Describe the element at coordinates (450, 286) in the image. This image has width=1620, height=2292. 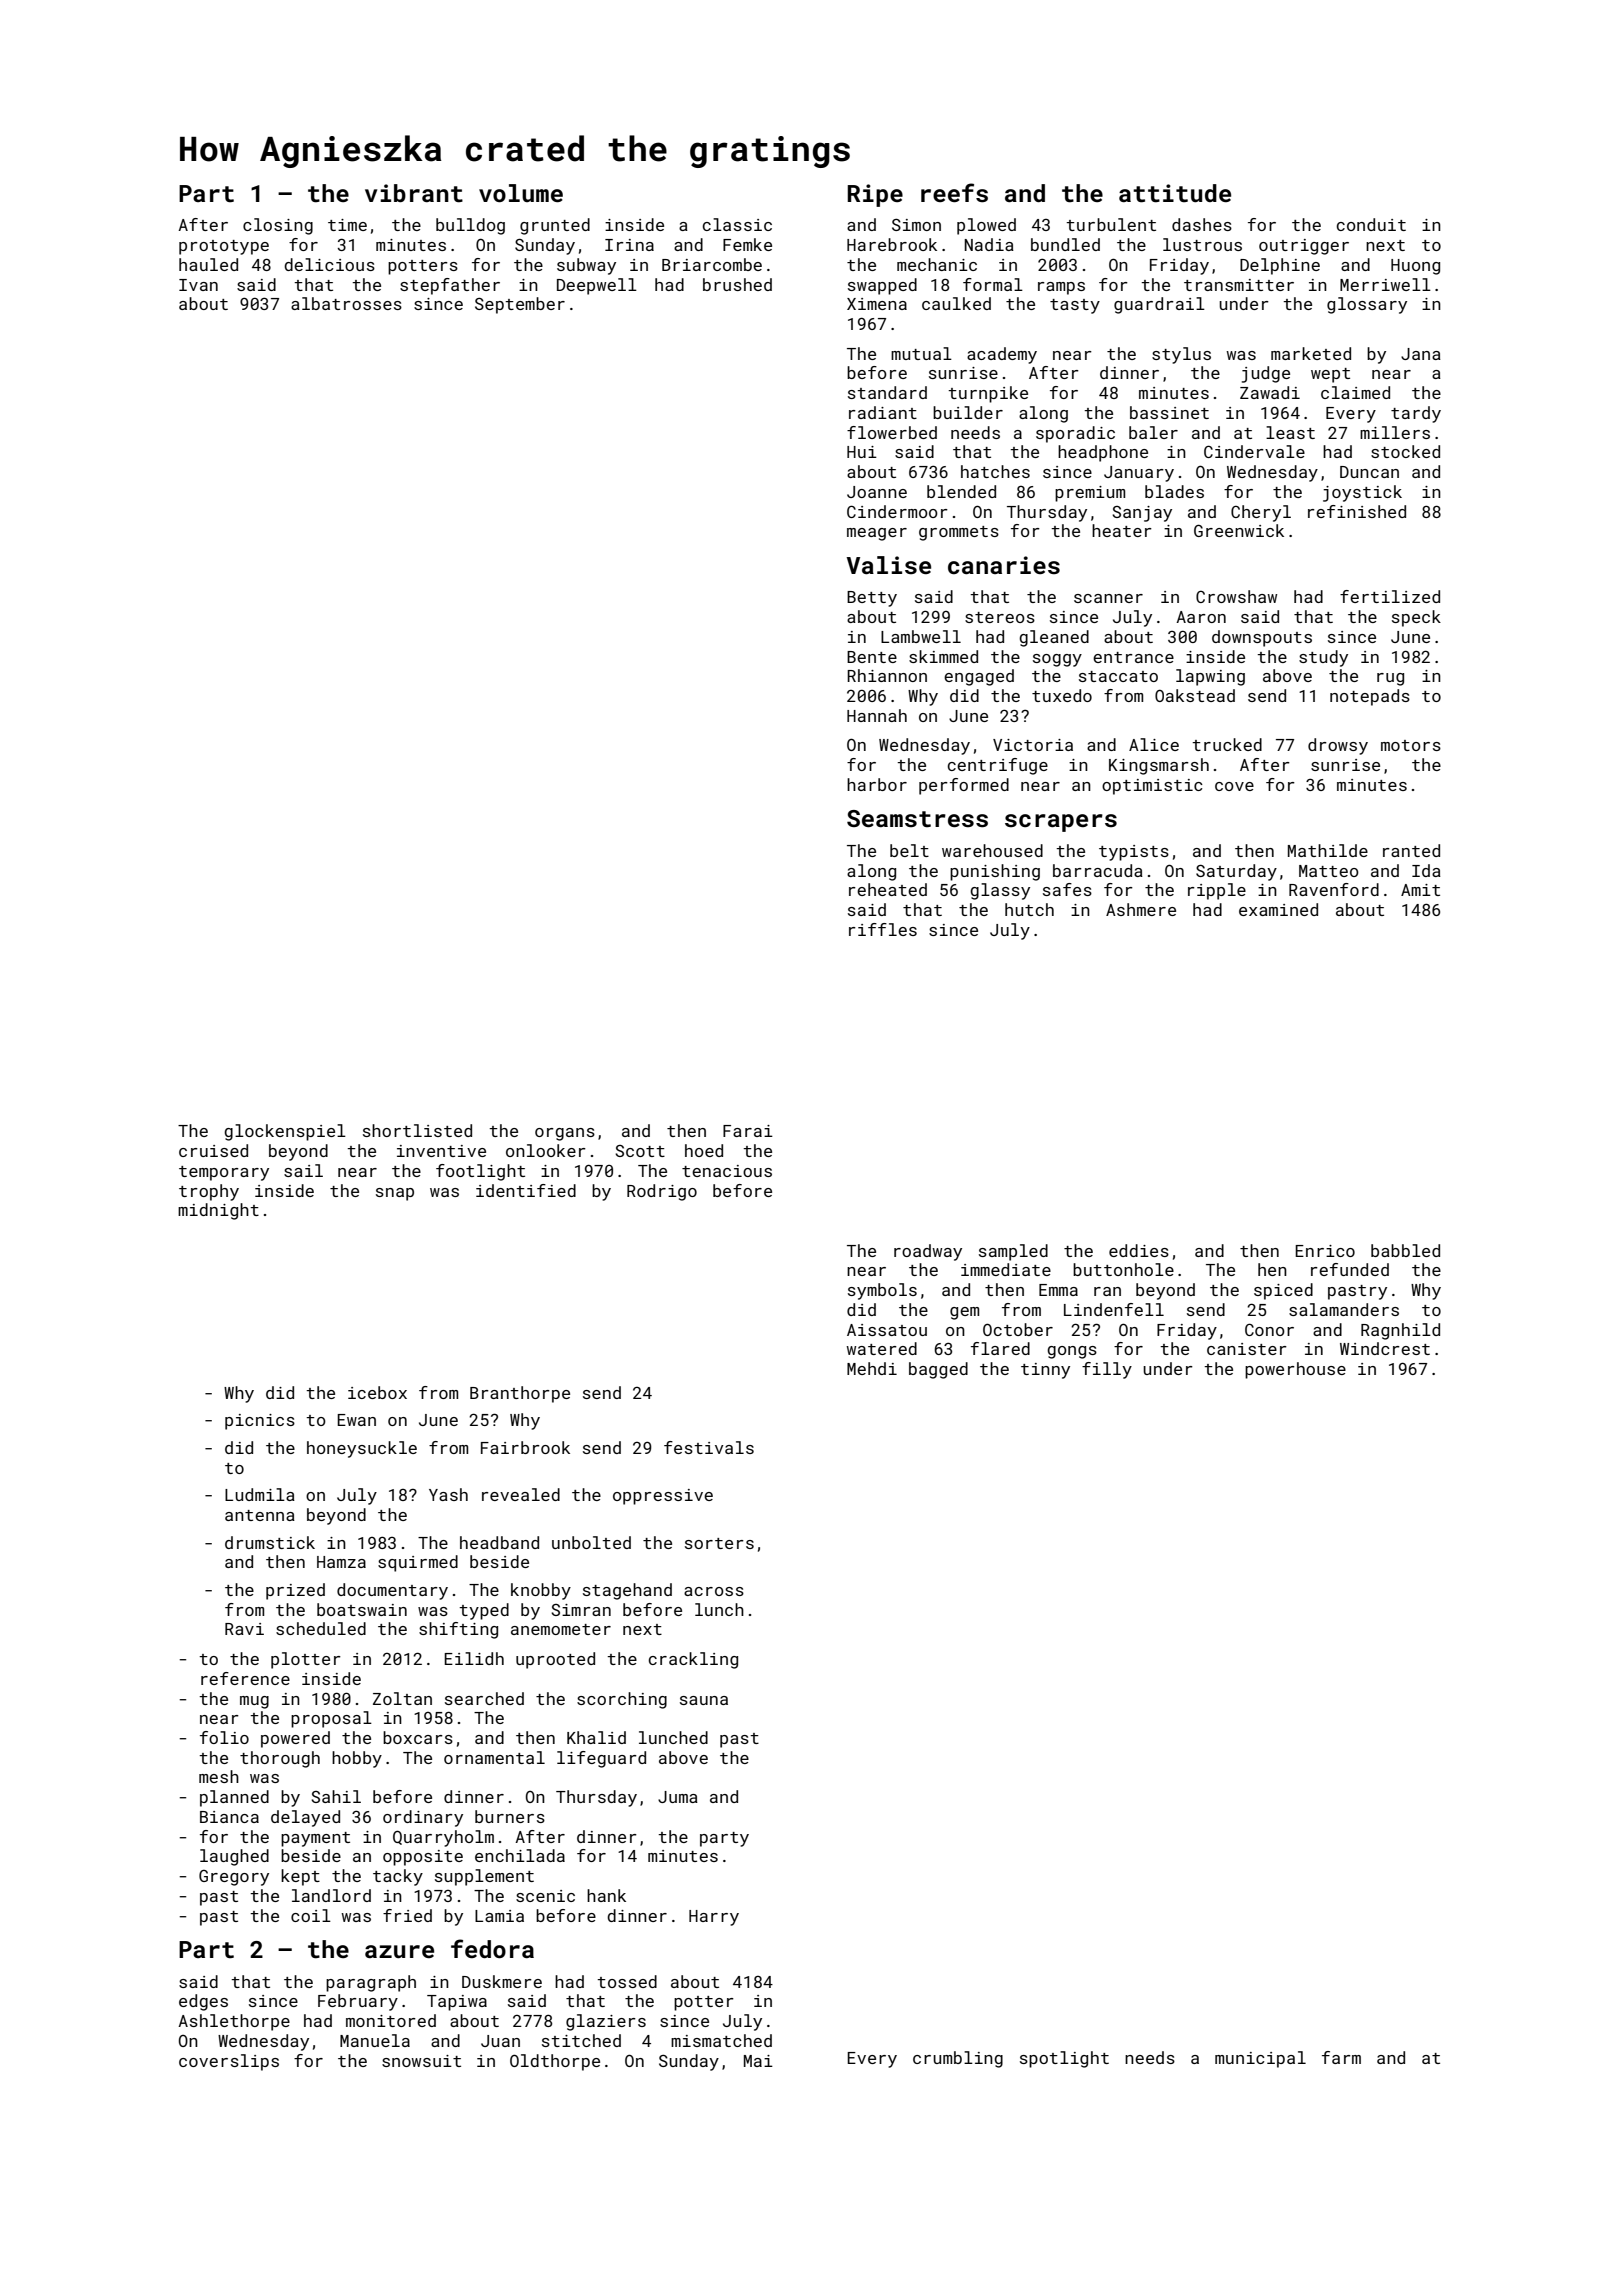
I see `stepfather` at that location.
